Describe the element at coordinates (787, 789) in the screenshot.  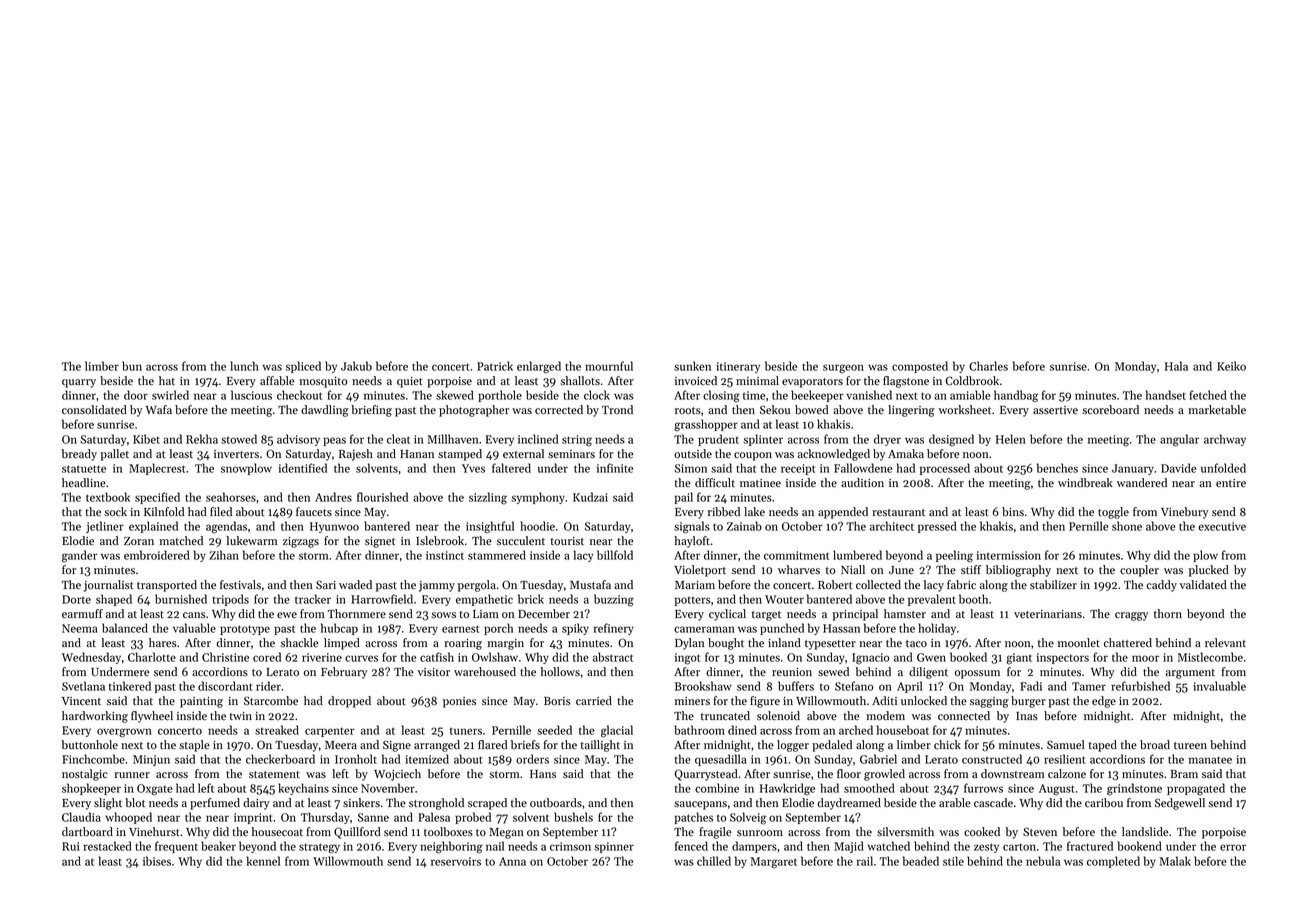
I see `Hawkridge` at that location.
